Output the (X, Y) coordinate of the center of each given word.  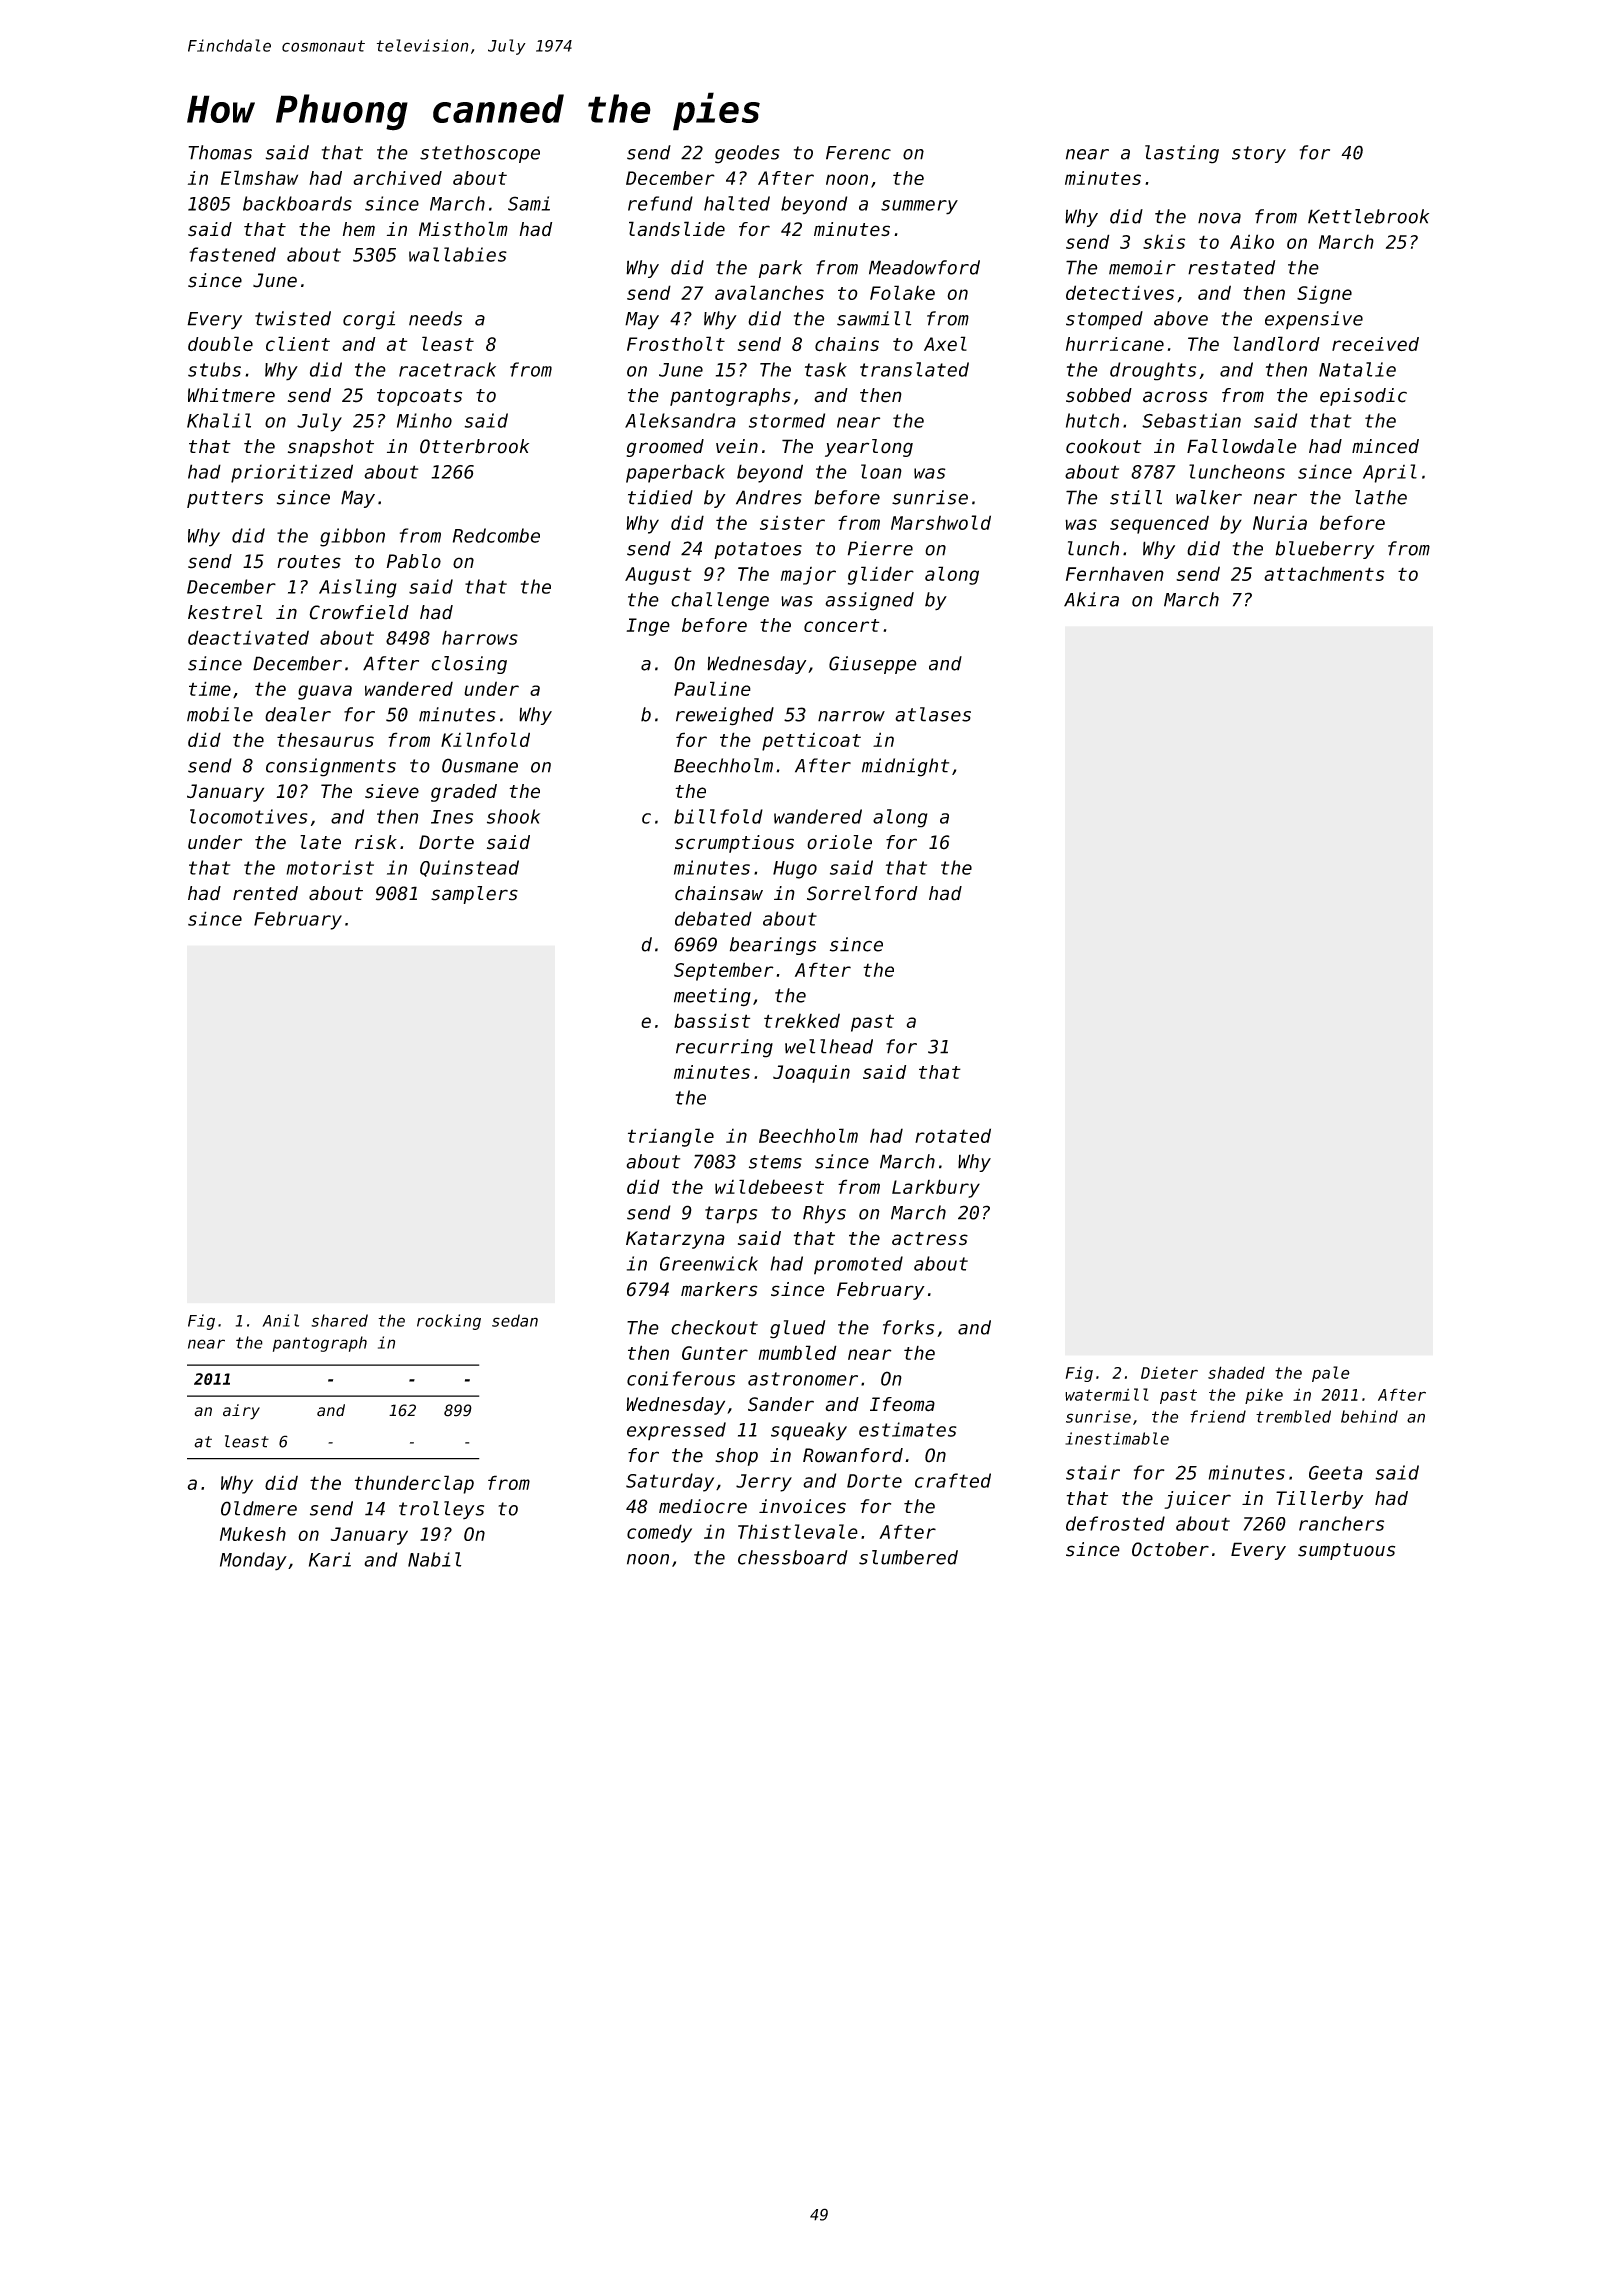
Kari (330, 1559)
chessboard (793, 1557)
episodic (1363, 397)
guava (325, 692)
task (826, 369)
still (1136, 497)
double (220, 343)
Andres (769, 497)
